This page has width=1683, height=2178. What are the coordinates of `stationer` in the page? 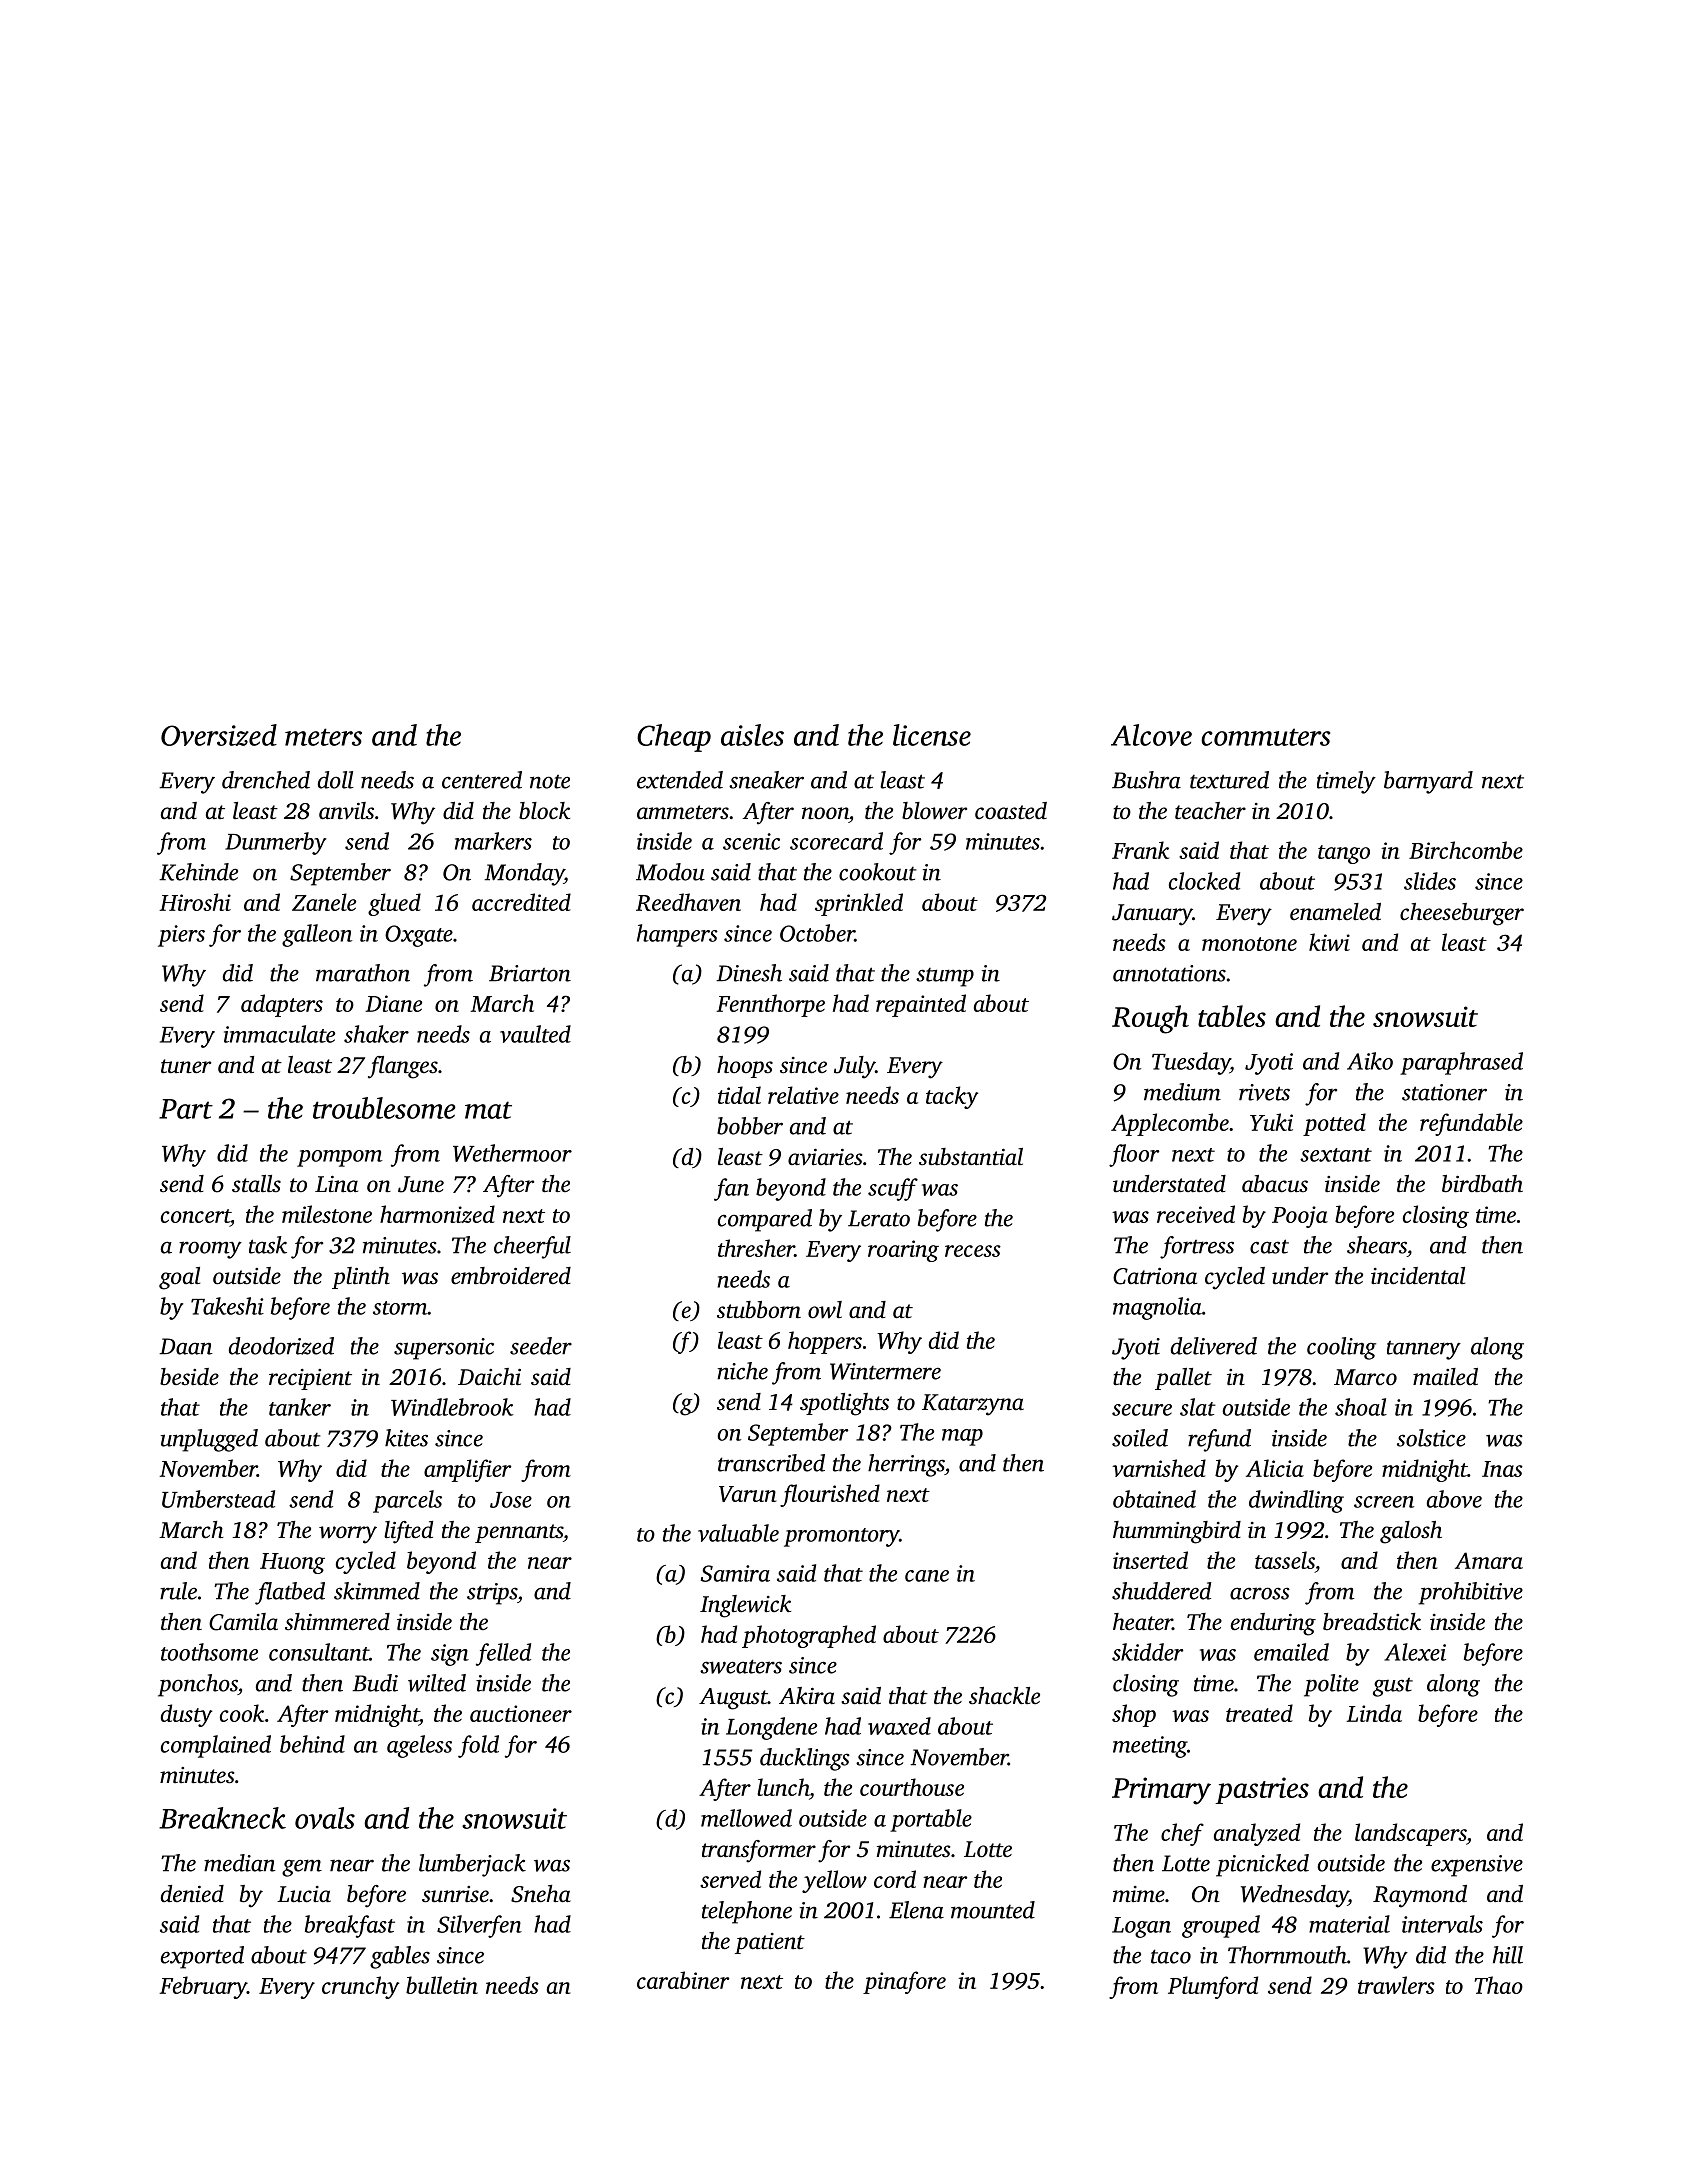 It's located at (1444, 1092).
